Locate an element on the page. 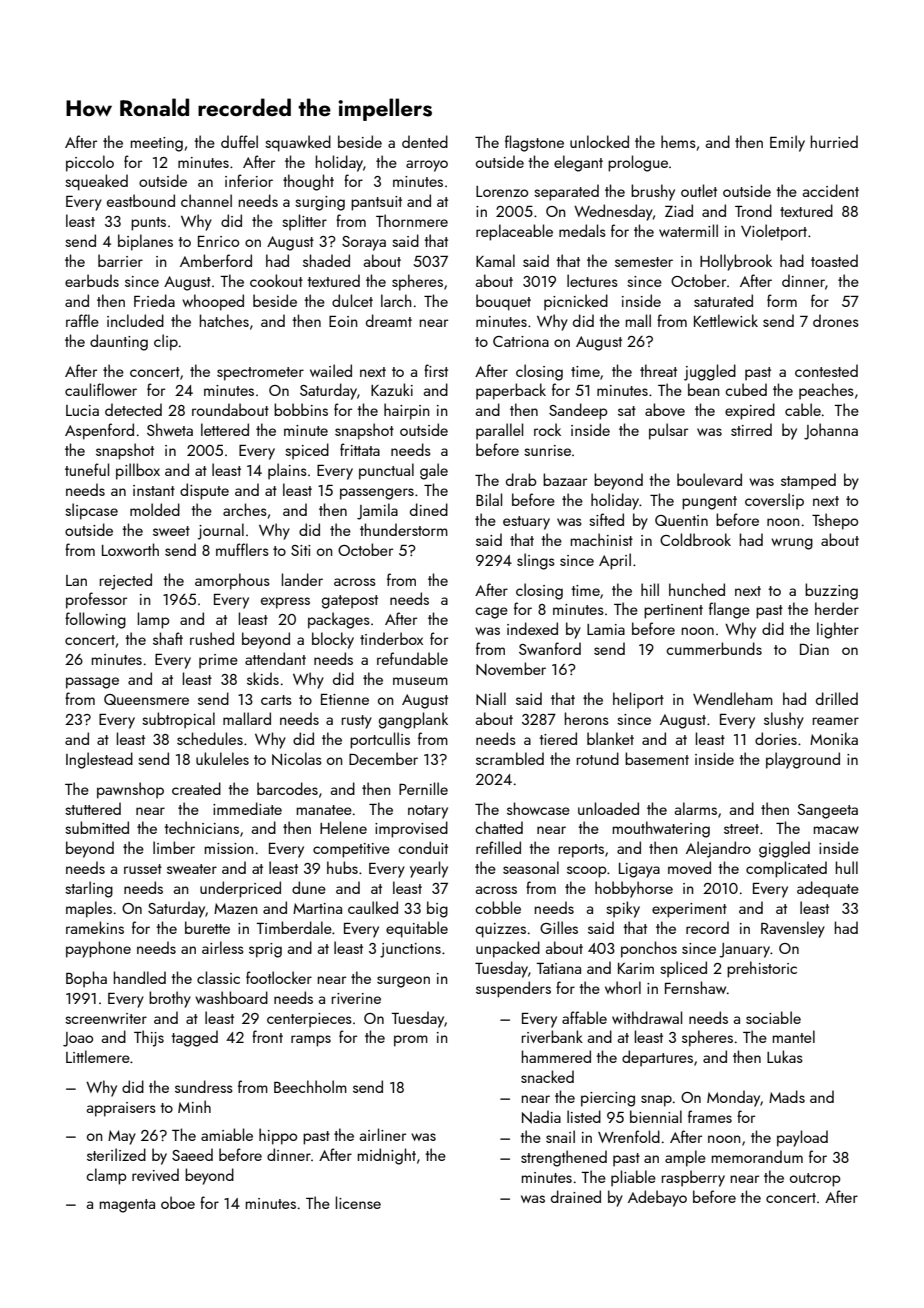  cobble is located at coordinates (498, 907).
